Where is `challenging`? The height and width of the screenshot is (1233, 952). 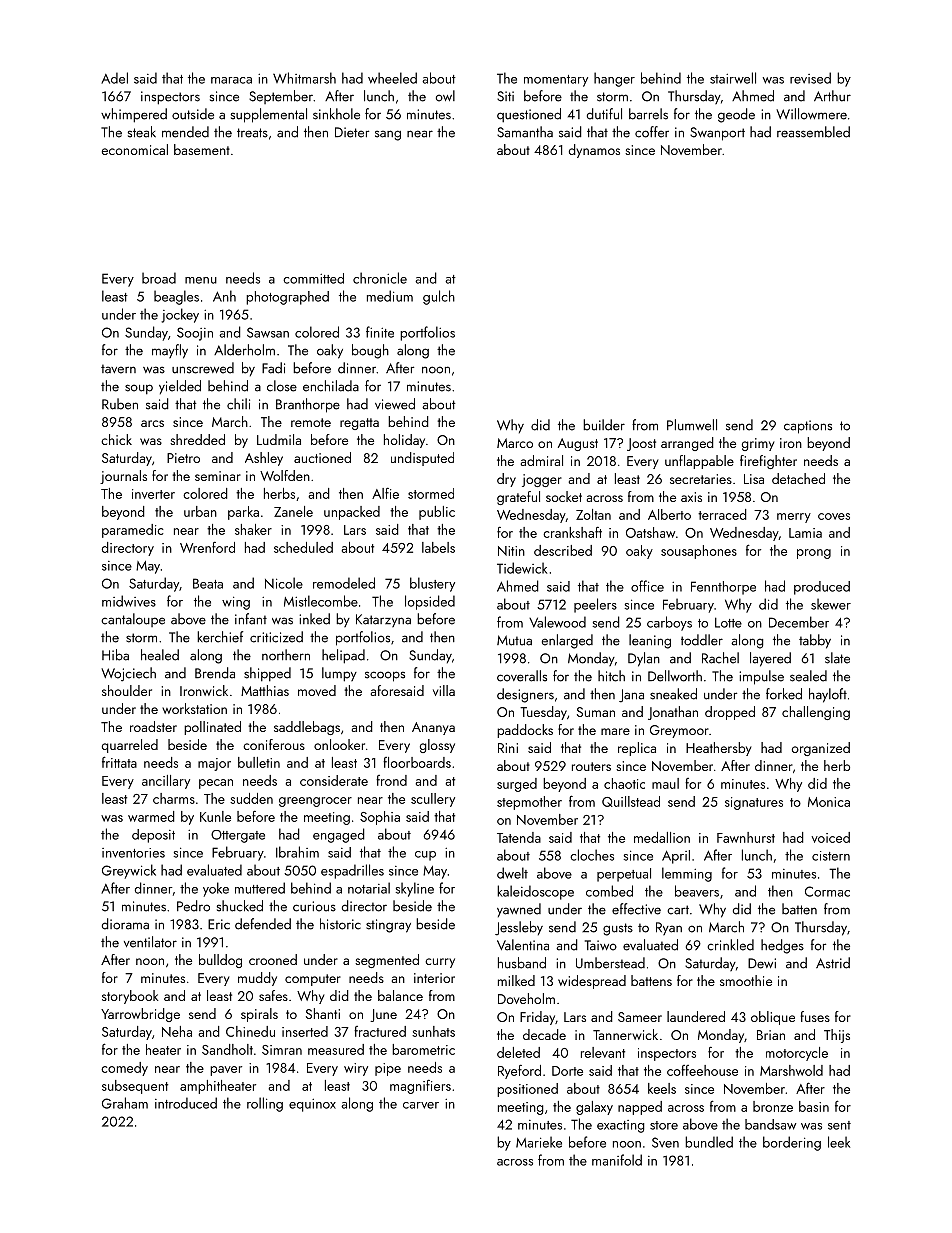
challenging is located at coordinates (816, 713).
